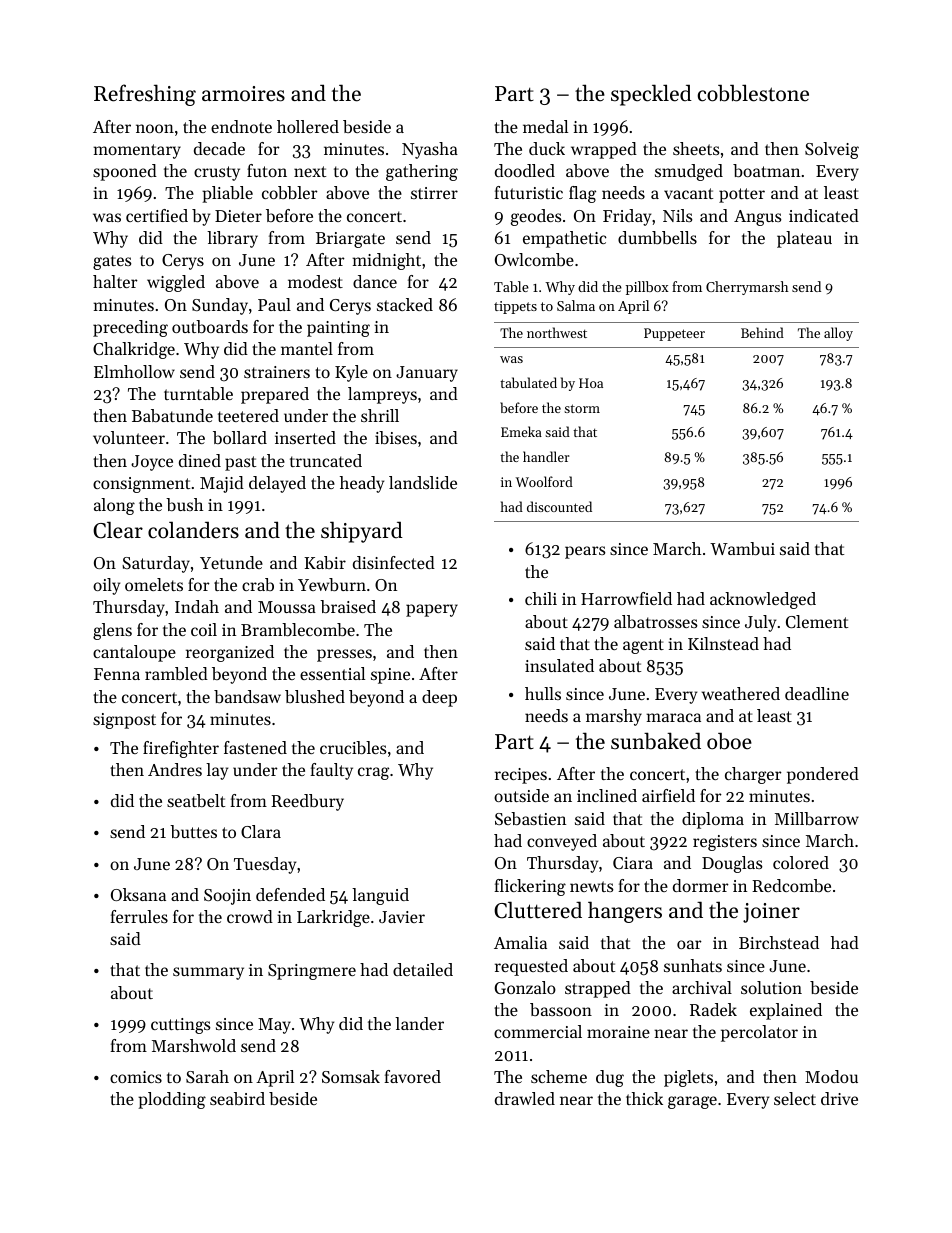  I want to click on Nyasha, so click(430, 150).
